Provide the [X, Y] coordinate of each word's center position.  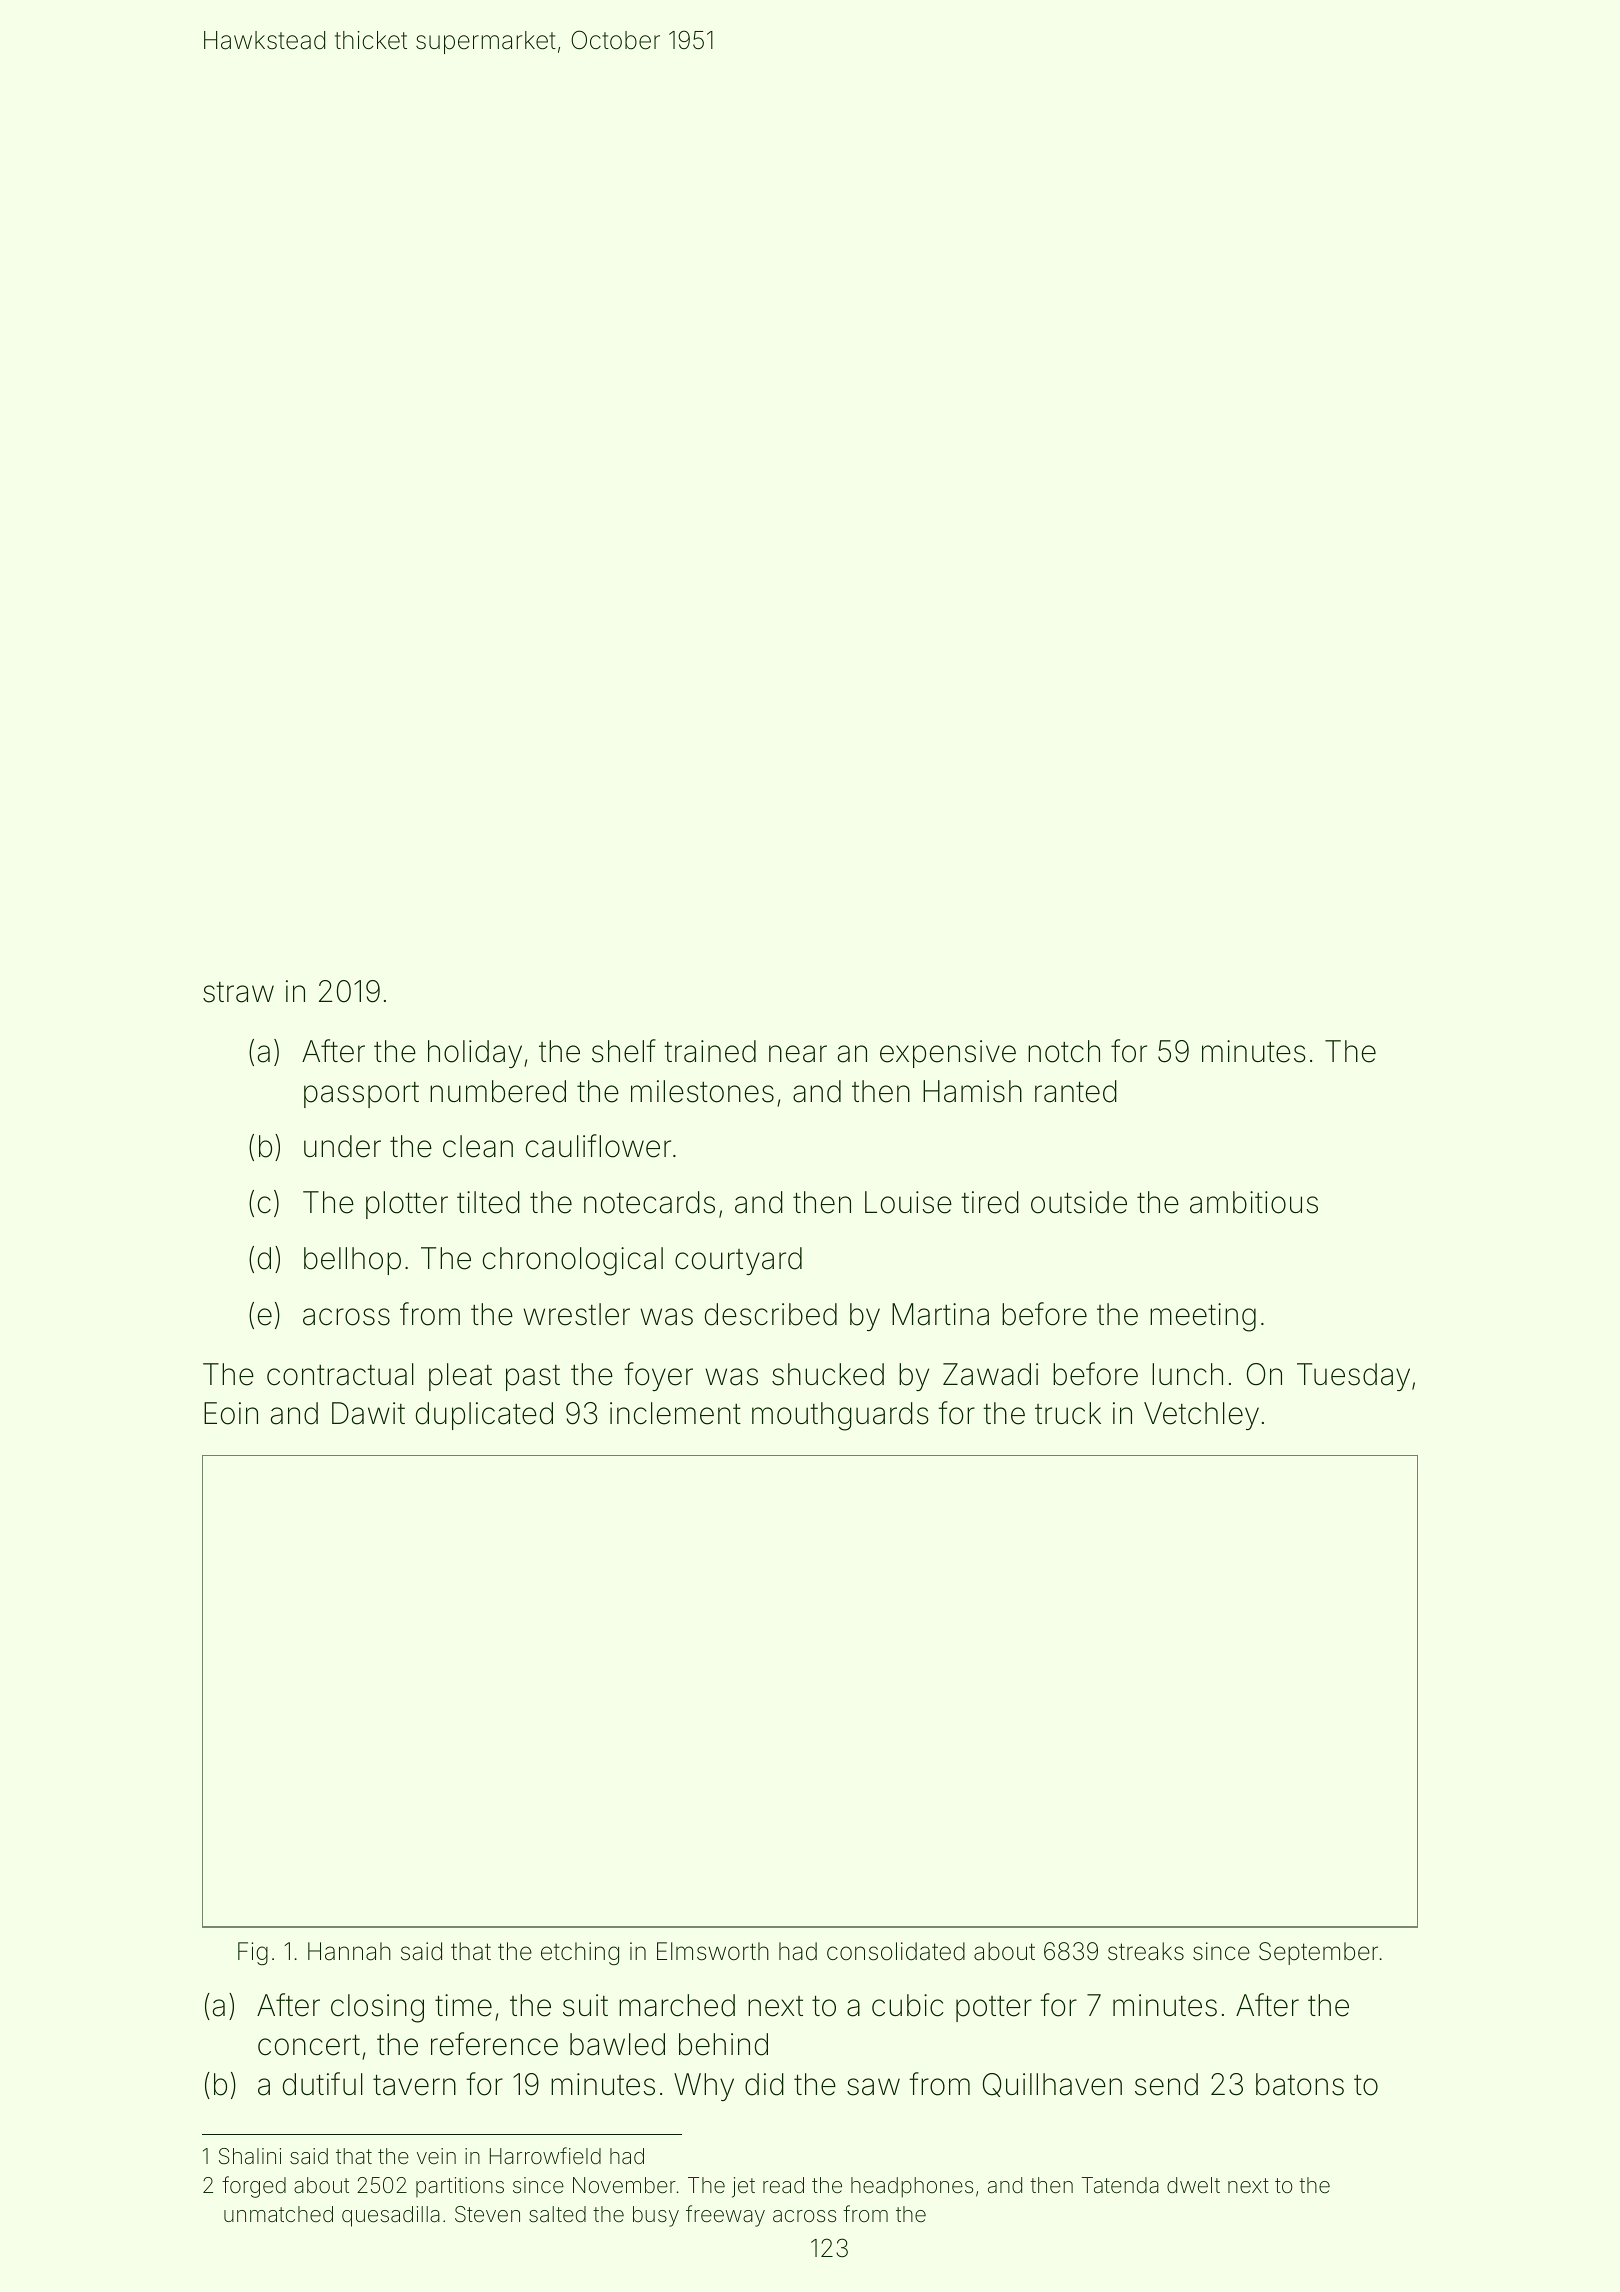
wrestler [576, 1314]
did [764, 2084]
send [1166, 2084]
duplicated [484, 1416]
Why [704, 2087]
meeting [1203, 1317]
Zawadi [990, 1374]
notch [1064, 1051]
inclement [675, 1413]
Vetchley [1201, 1416]
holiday [475, 1054]
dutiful [323, 2084]
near [798, 1054]
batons [1300, 2084]
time [463, 2005]
